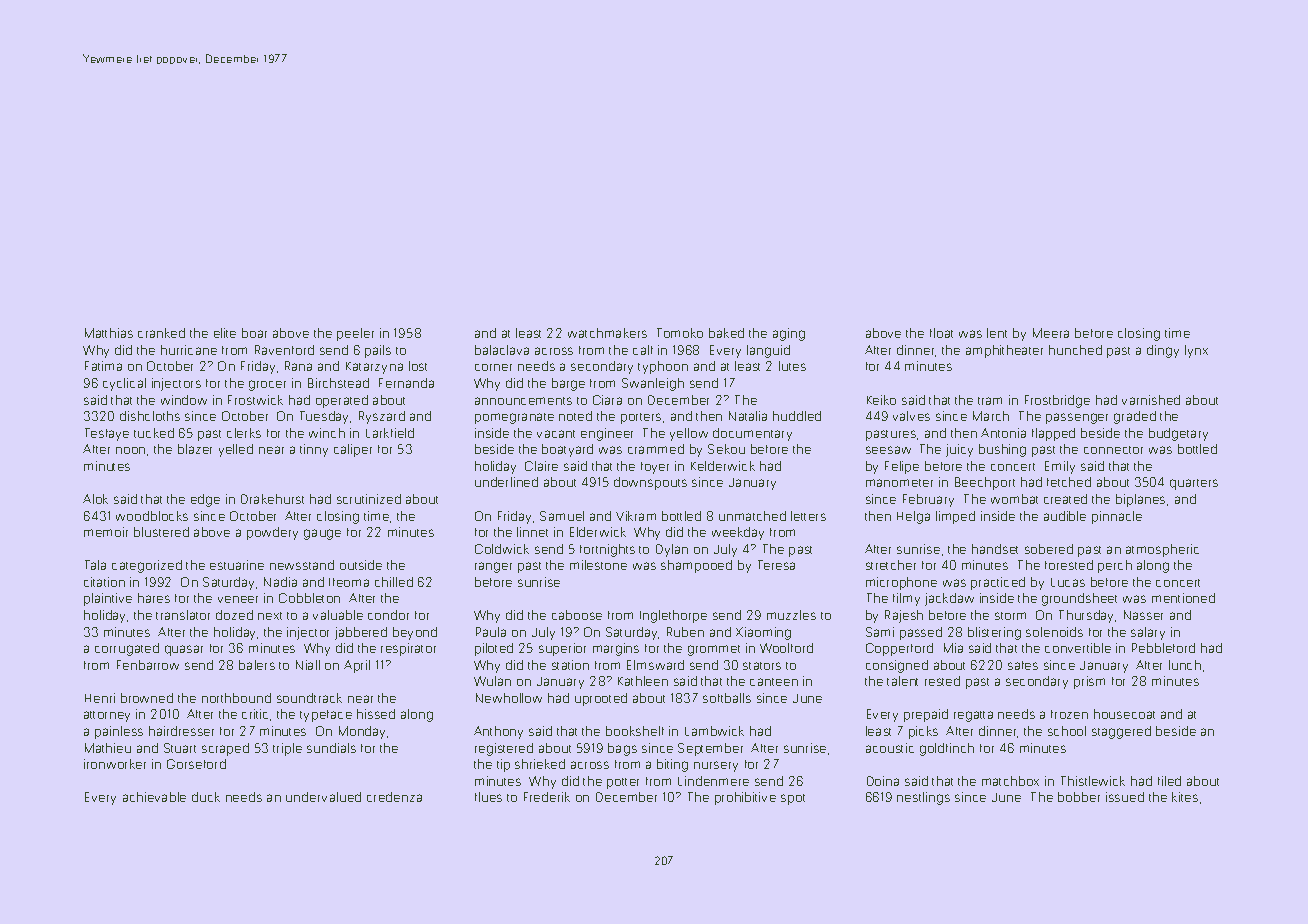 The height and width of the screenshot is (924, 1308). What do you see at coordinates (150, 416) in the screenshot?
I see `dishcloths` at bounding box center [150, 416].
